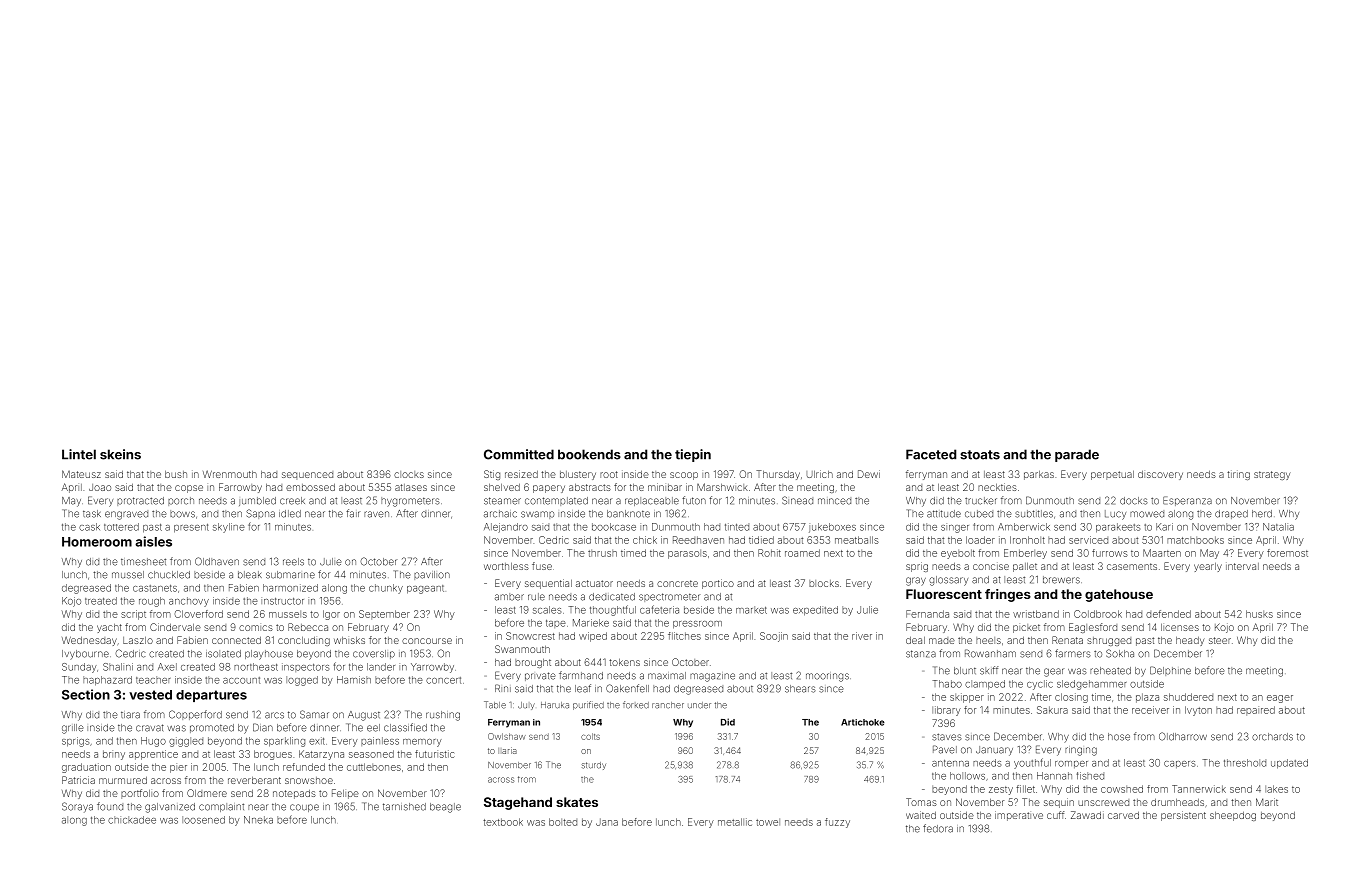 The image size is (1372, 887). I want to click on galvanized, so click(170, 808).
